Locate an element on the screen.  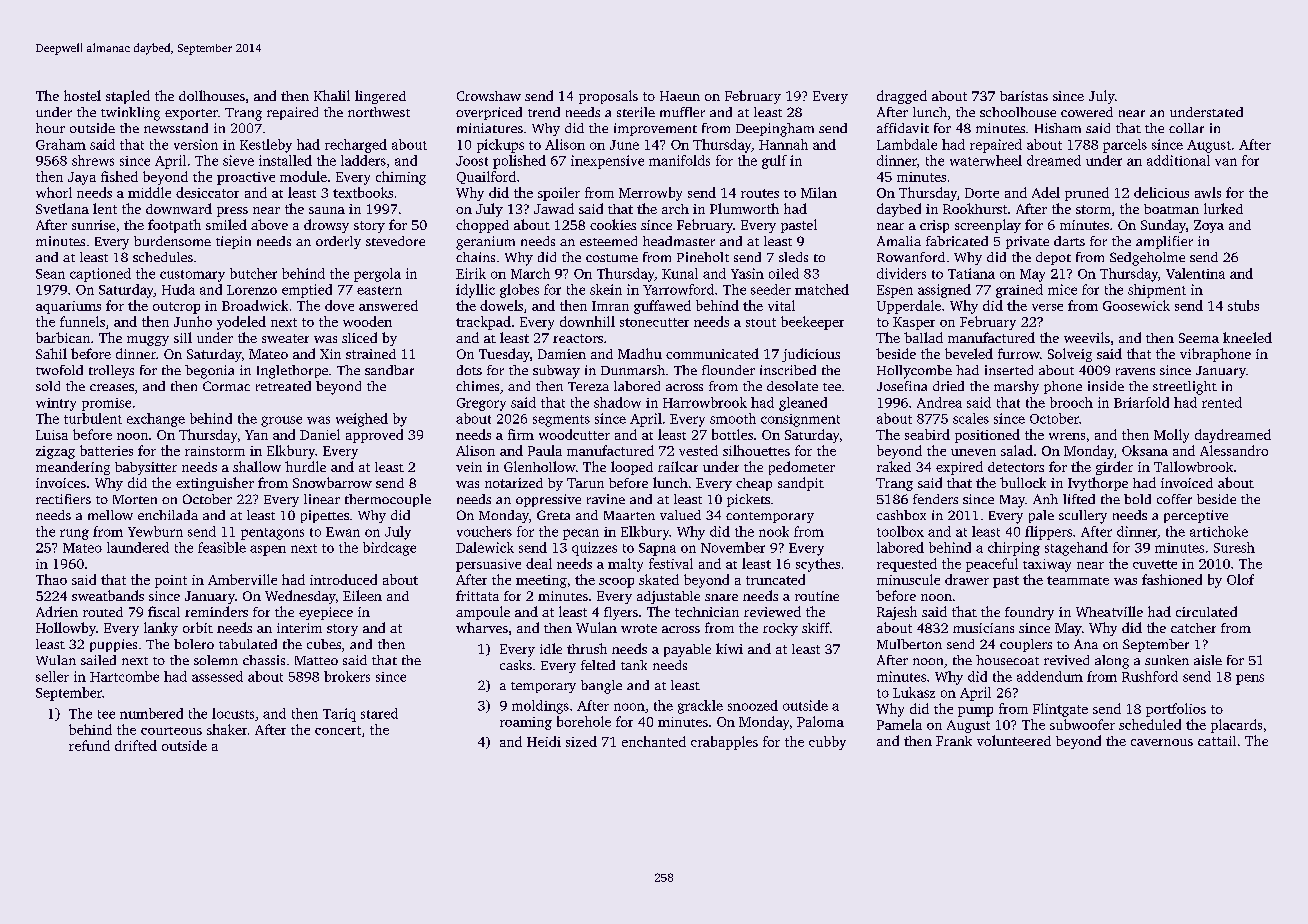
firm is located at coordinates (521, 434).
